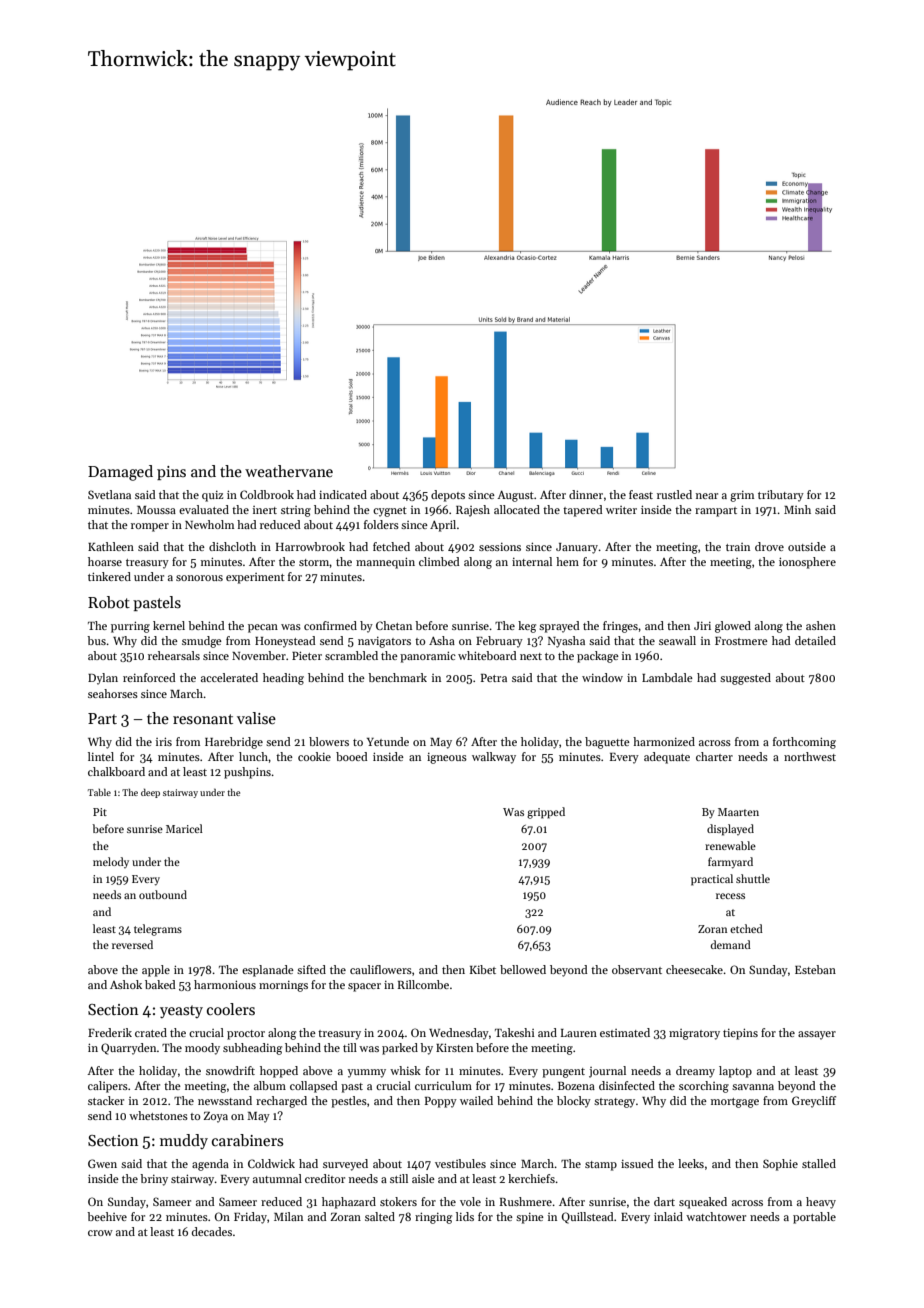 This screenshot has height=1308, width=924. What do you see at coordinates (821, 1203) in the screenshot?
I see `heavy` at bounding box center [821, 1203].
